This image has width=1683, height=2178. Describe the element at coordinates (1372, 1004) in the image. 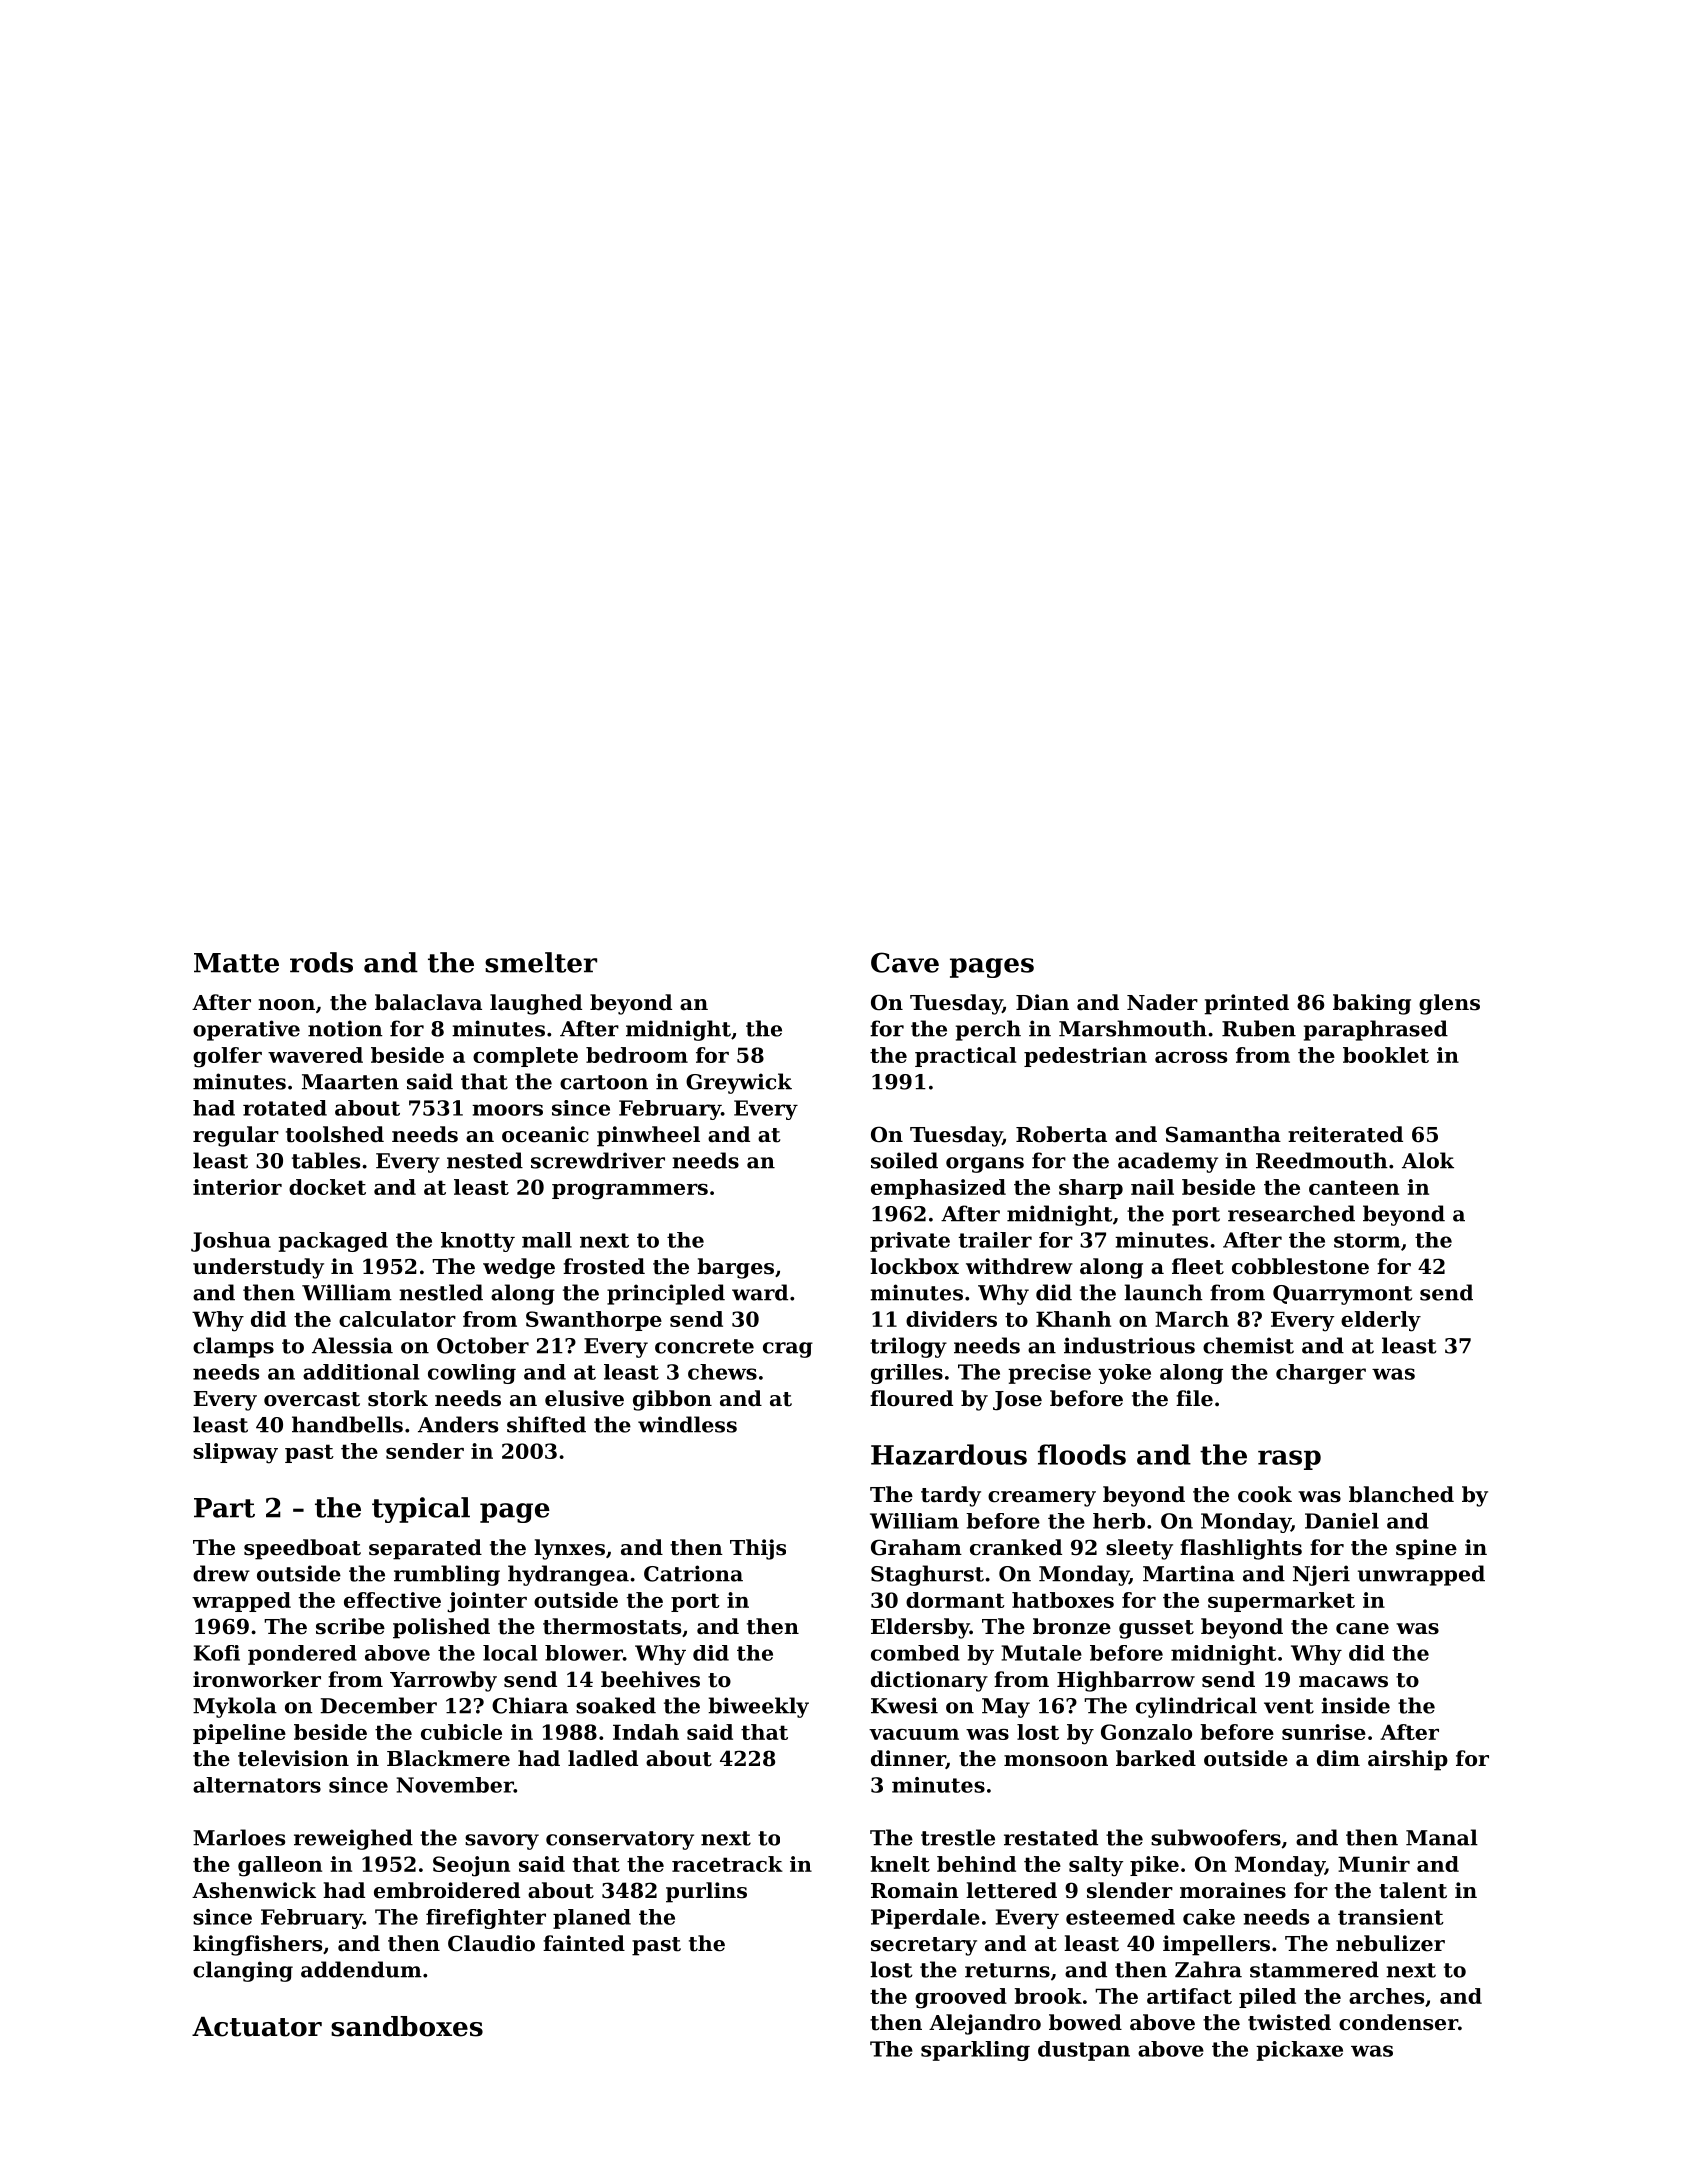

I see `baking` at that location.
